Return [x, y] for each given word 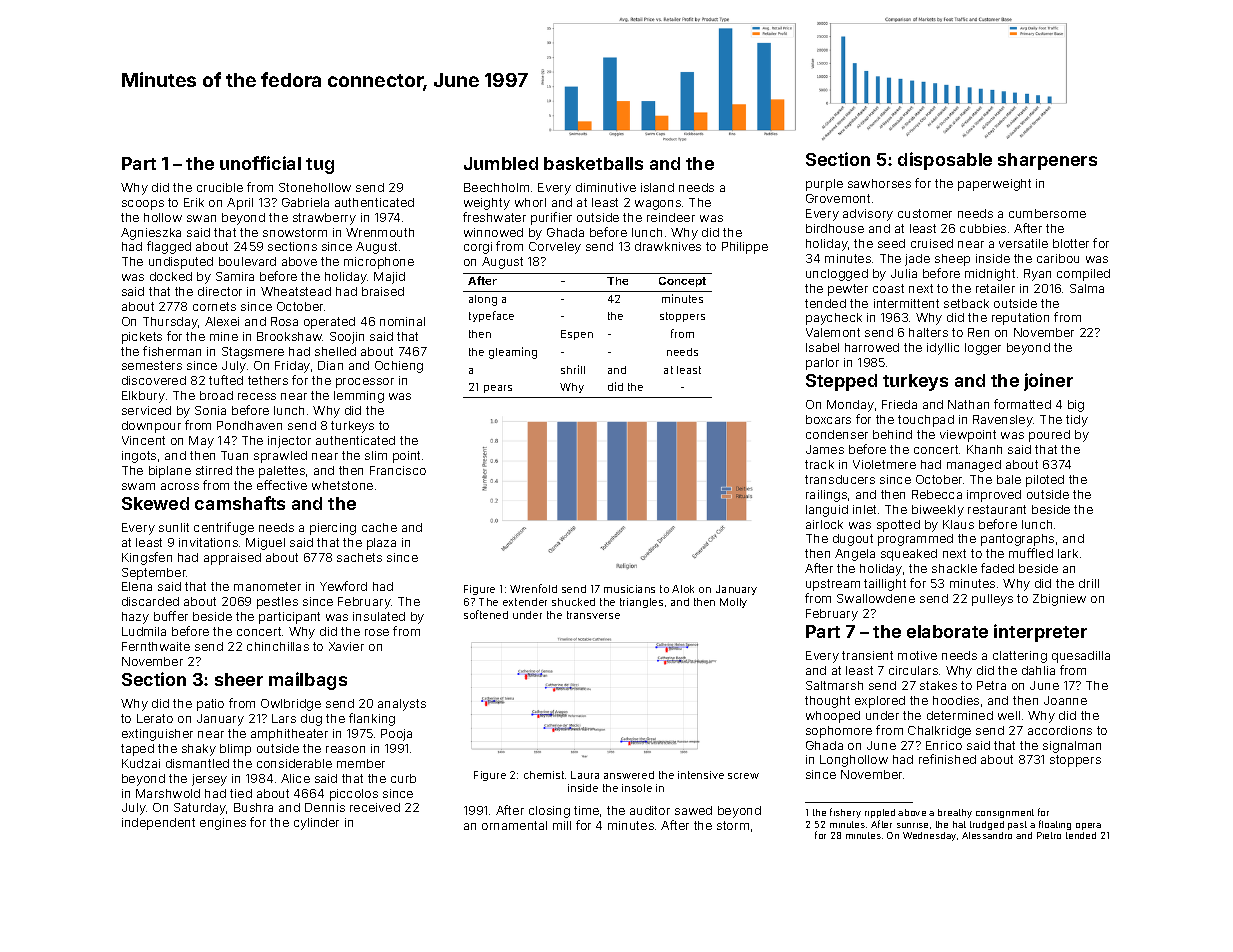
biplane [170, 472]
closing [549, 812]
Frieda [899, 404]
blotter [1071, 243]
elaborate [947, 631]
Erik [194, 202]
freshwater [494, 217]
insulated [379, 616]
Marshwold [168, 793]
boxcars [828, 419]
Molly [733, 603]
